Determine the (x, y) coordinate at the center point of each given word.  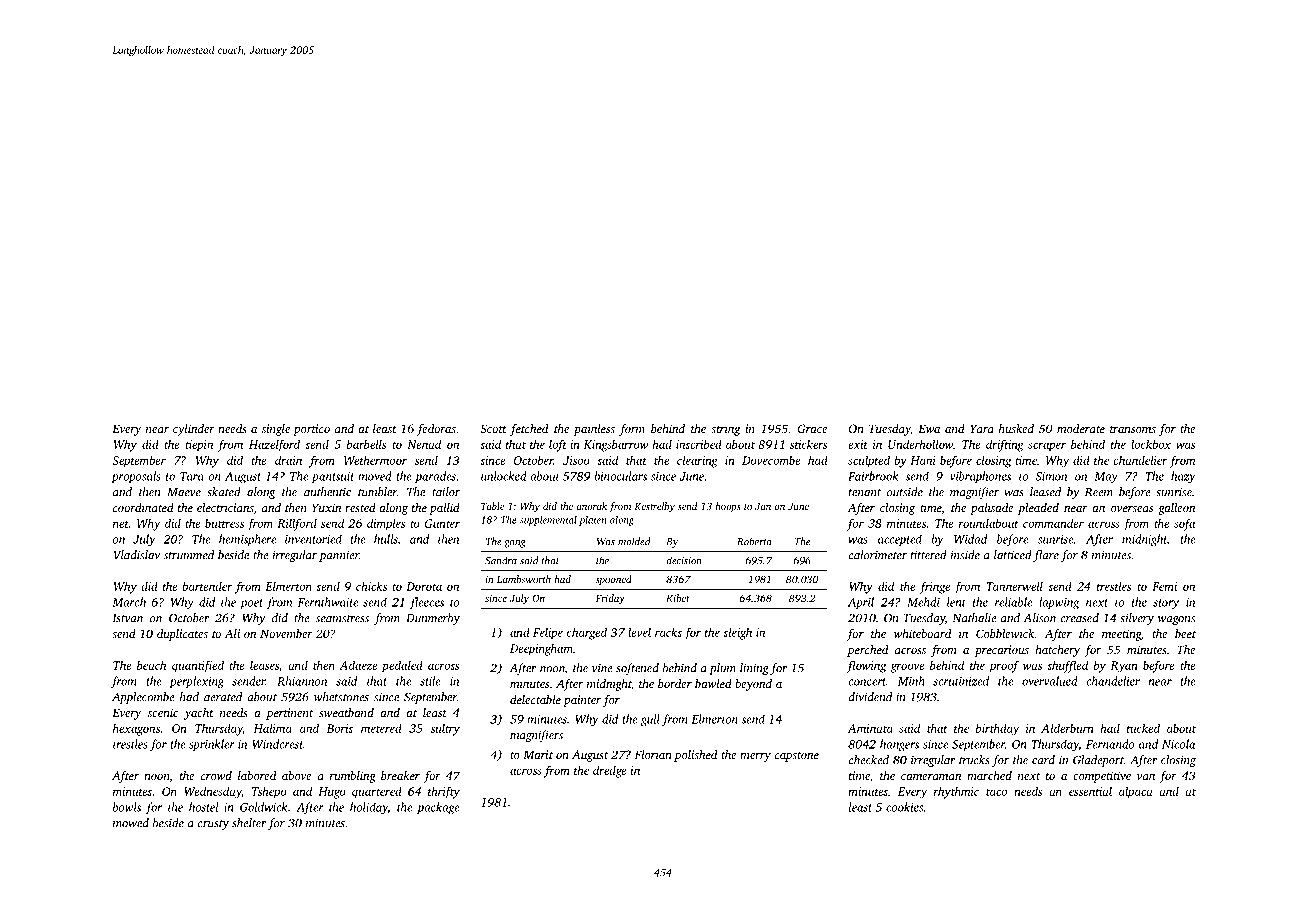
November (286, 633)
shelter (249, 823)
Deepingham (541, 649)
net (121, 524)
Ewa (929, 428)
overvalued (1050, 681)
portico (311, 430)
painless (594, 430)
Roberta (754, 541)
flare (1046, 556)
